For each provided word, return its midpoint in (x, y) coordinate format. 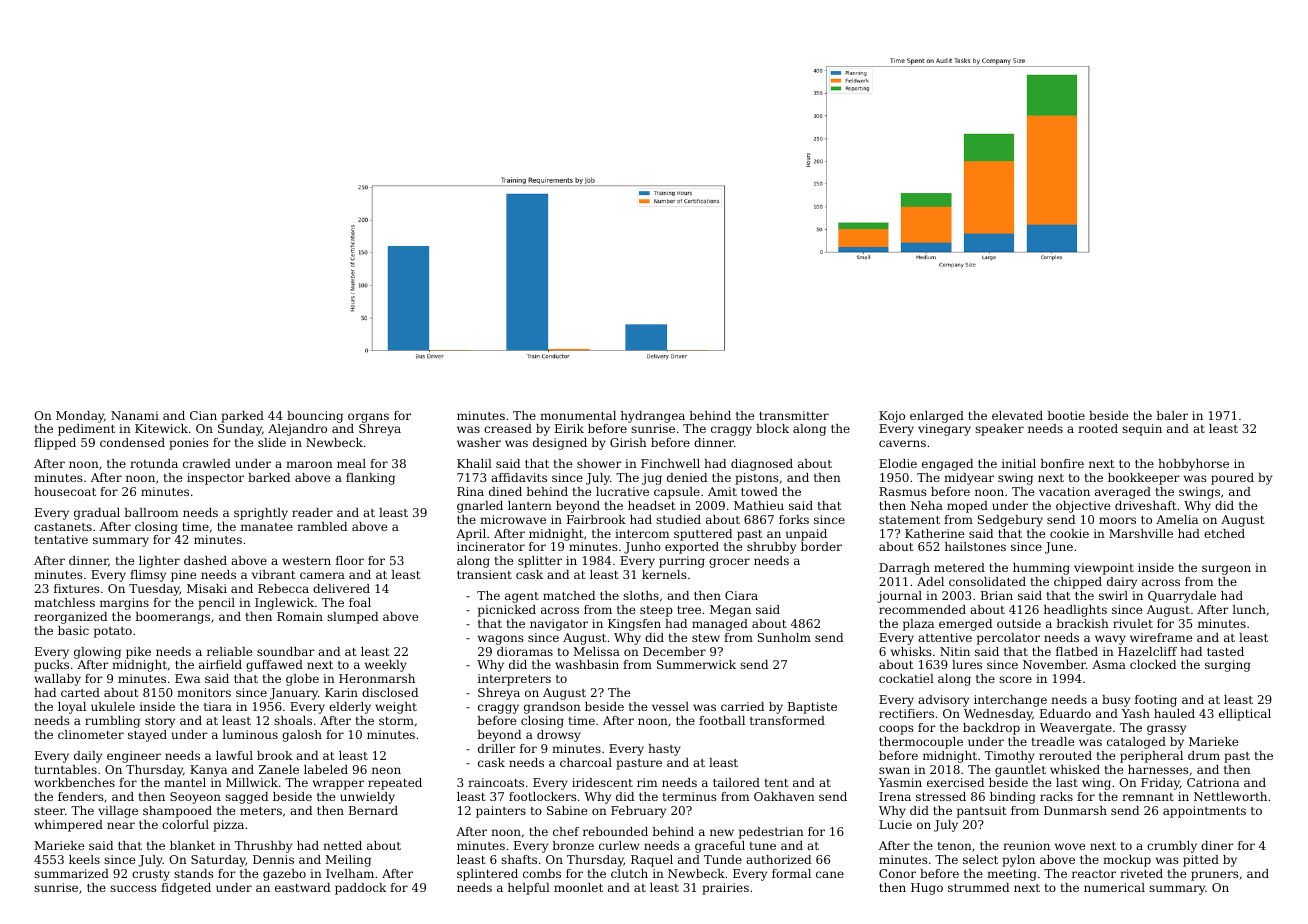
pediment (86, 430)
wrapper (338, 785)
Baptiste (812, 708)
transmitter (794, 415)
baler (1172, 415)
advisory (943, 701)
